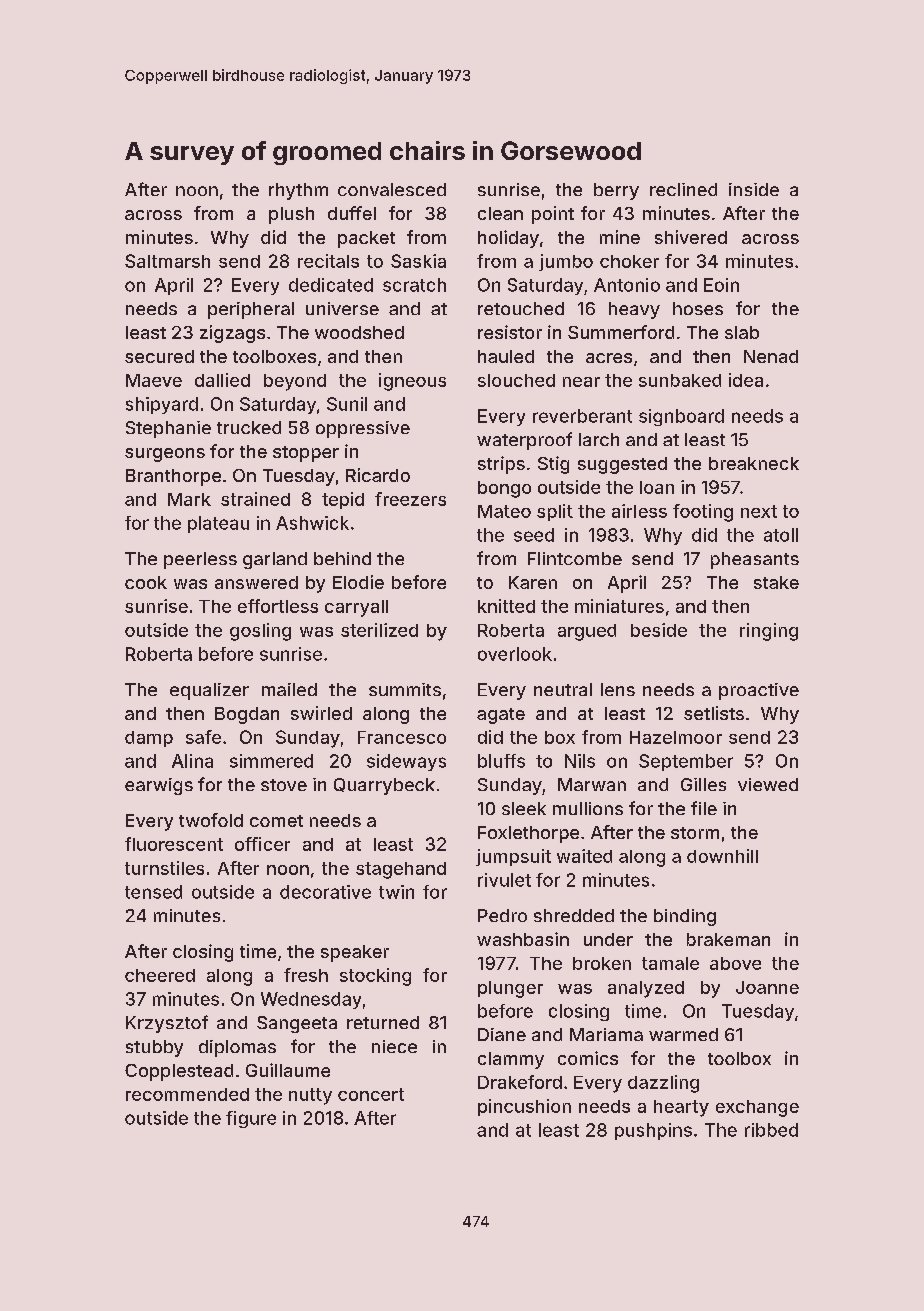 The height and width of the screenshot is (1311, 924). Describe the element at coordinates (683, 189) in the screenshot. I see `reclined` at that location.
